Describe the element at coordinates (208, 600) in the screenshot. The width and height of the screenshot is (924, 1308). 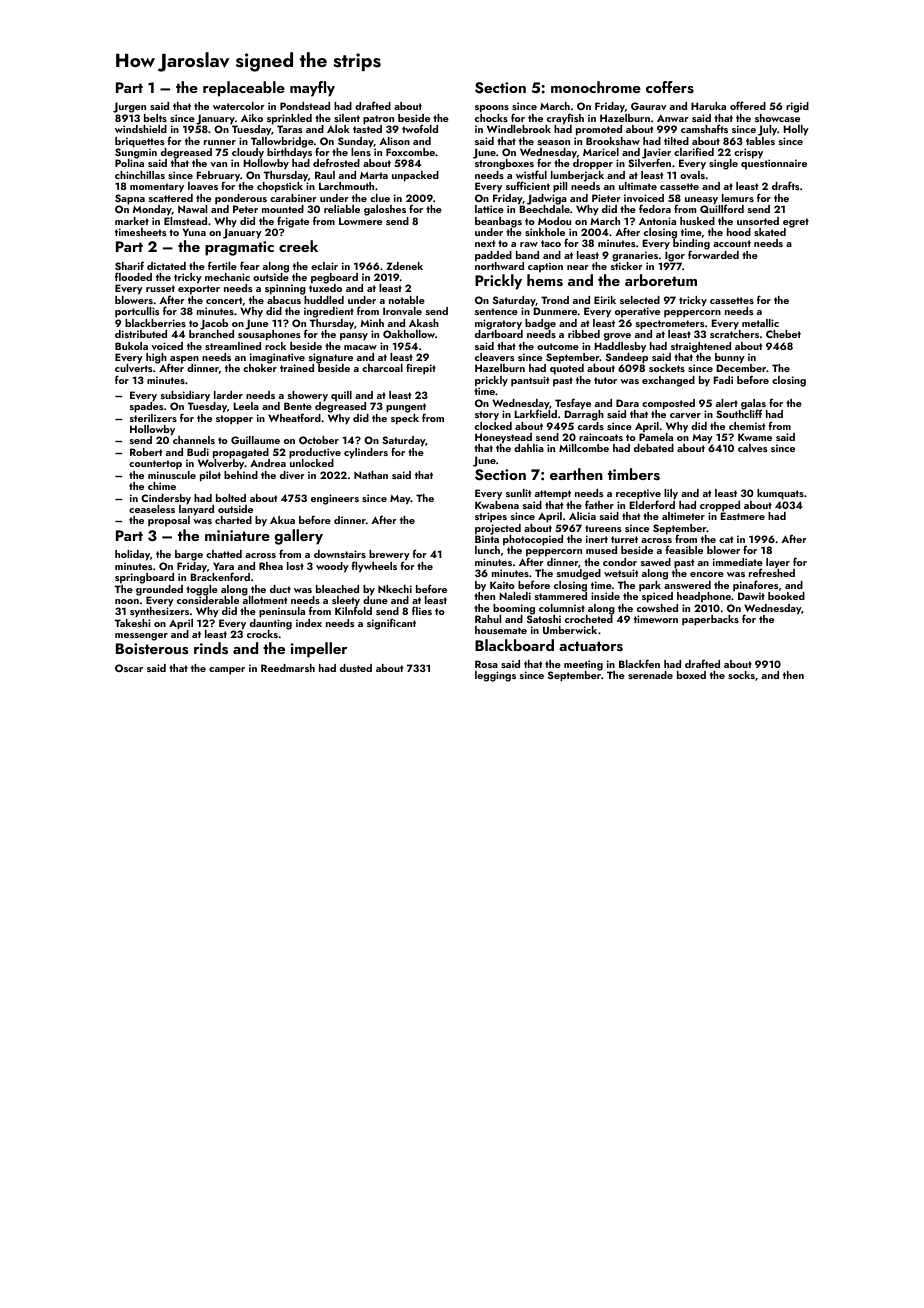
I see `considerable` at that location.
